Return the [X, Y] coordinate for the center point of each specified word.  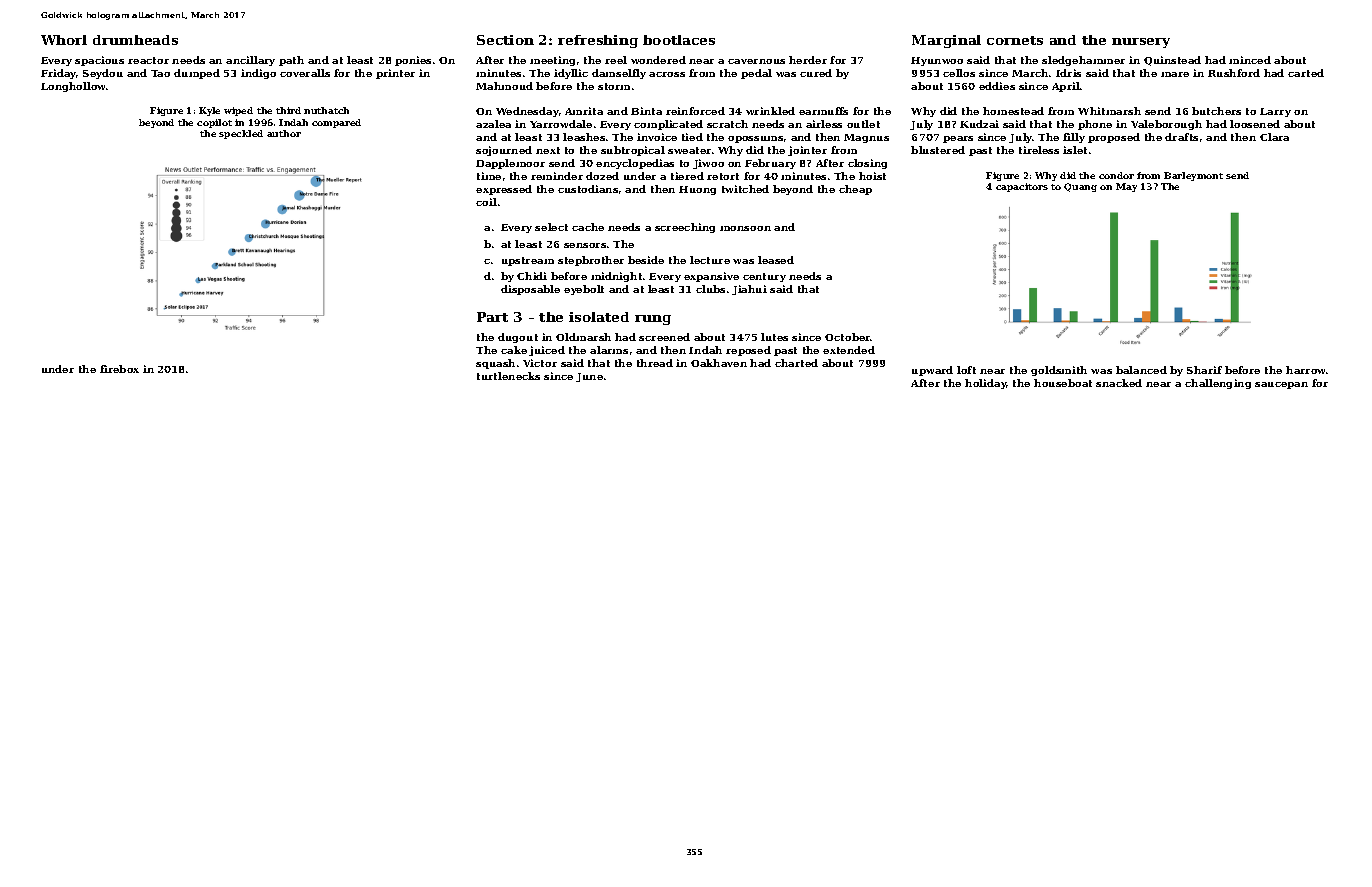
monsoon [745, 228]
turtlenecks [508, 376]
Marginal [946, 41]
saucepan [1281, 385]
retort [723, 176]
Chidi [532, 276]
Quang [1080, 187]
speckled [241, 134]
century [764, 277]
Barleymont [1193, 176]
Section [505, 40]
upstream [528, 261]
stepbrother [591, 261]
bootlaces [679, 40]
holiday [986, 384]
